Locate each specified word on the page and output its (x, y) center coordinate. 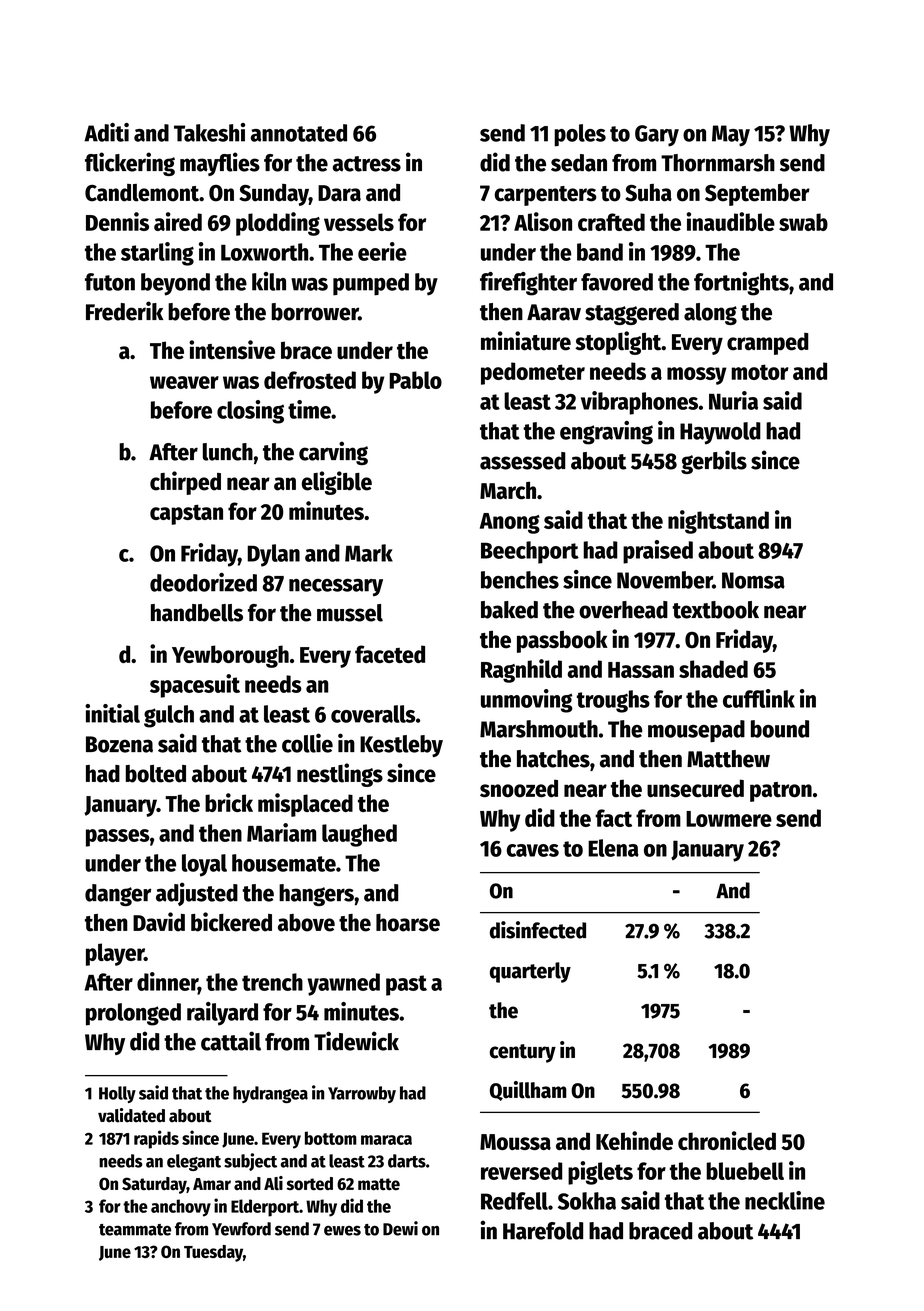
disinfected (538, 930)
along (710, 314)
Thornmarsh (718, 163)
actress (367, 164)
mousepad (696, 731)
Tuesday (213, 1253)
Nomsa (753, 580)
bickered (231, 922)
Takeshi (209, 132)
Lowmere (729, 819)
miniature (526, 341)
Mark (369, 553)
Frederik (124, 311)
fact (613, 818)
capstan (186, 514)
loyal (204, 865)
